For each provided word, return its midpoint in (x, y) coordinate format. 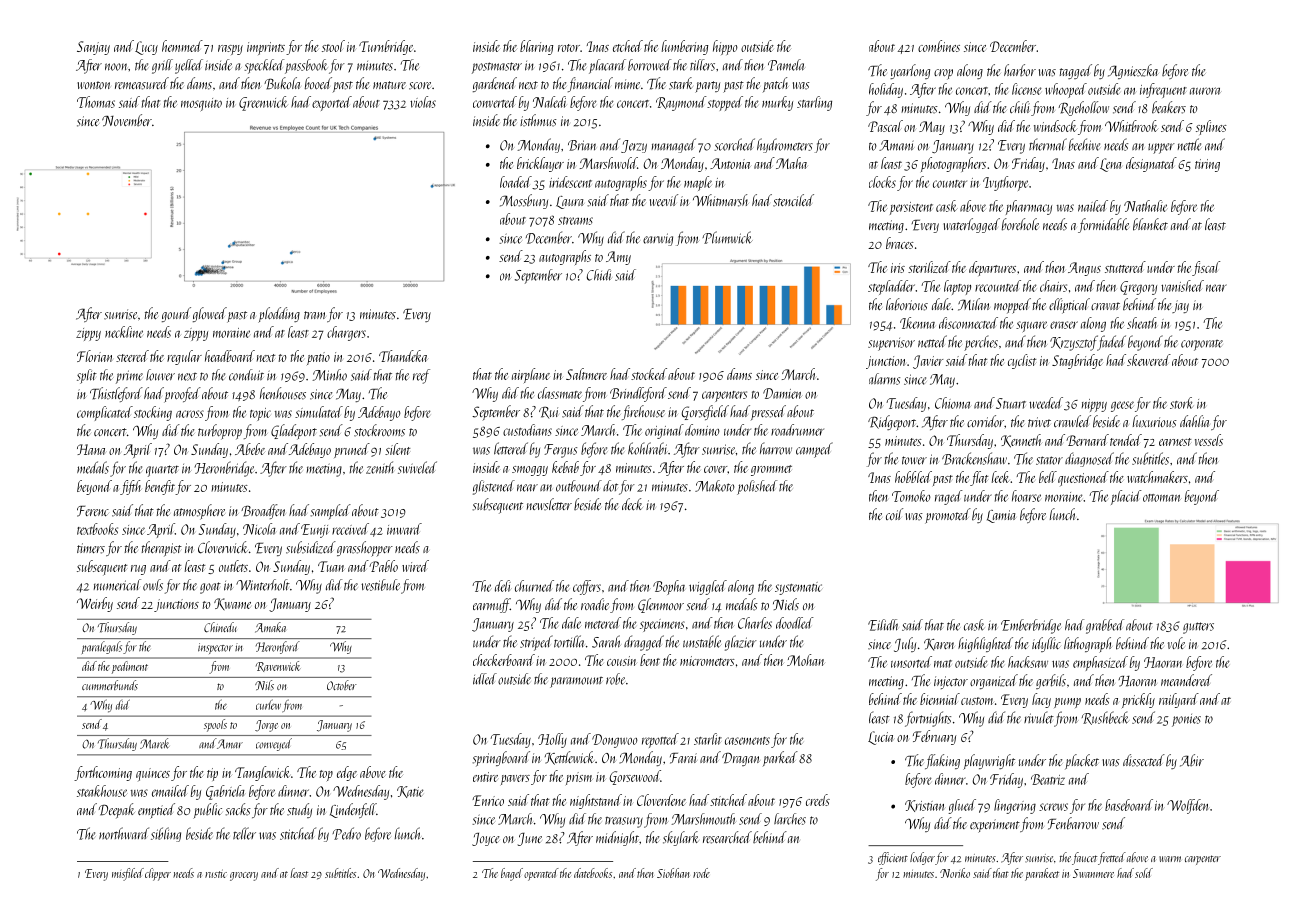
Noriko (955, 873)
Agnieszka (1133, 71)
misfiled (128, 874)
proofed (182, 395)
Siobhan (673, 873)
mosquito (201, 104)
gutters (1198, 628)
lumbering (685, 47)
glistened (494, 487)
